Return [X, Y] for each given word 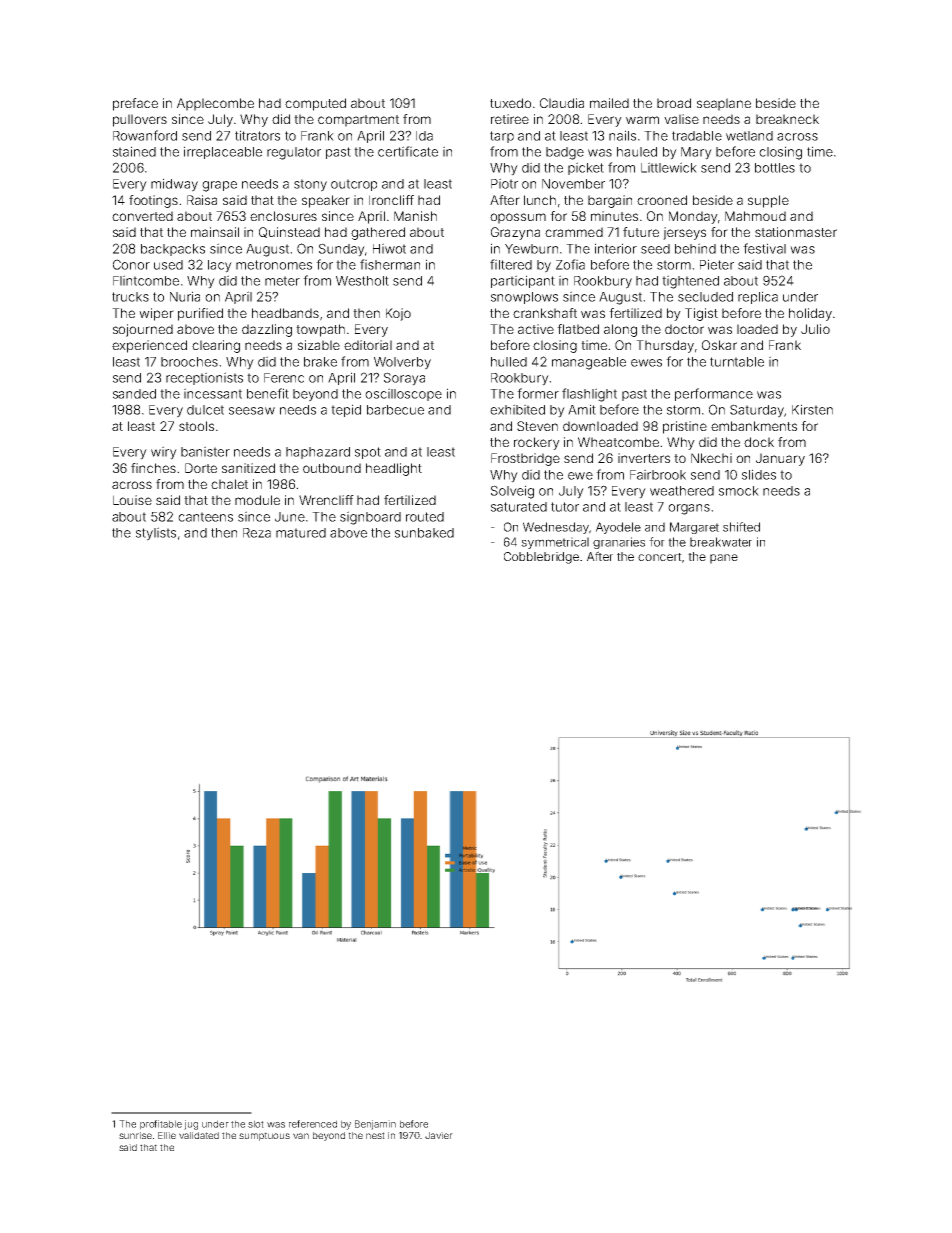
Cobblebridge [541, 558]
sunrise [135, 1135]
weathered [682, 491]
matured [301, 533]
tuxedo [510, 103]
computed [315, 104]
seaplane [724, 104]
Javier [439, 1135]
